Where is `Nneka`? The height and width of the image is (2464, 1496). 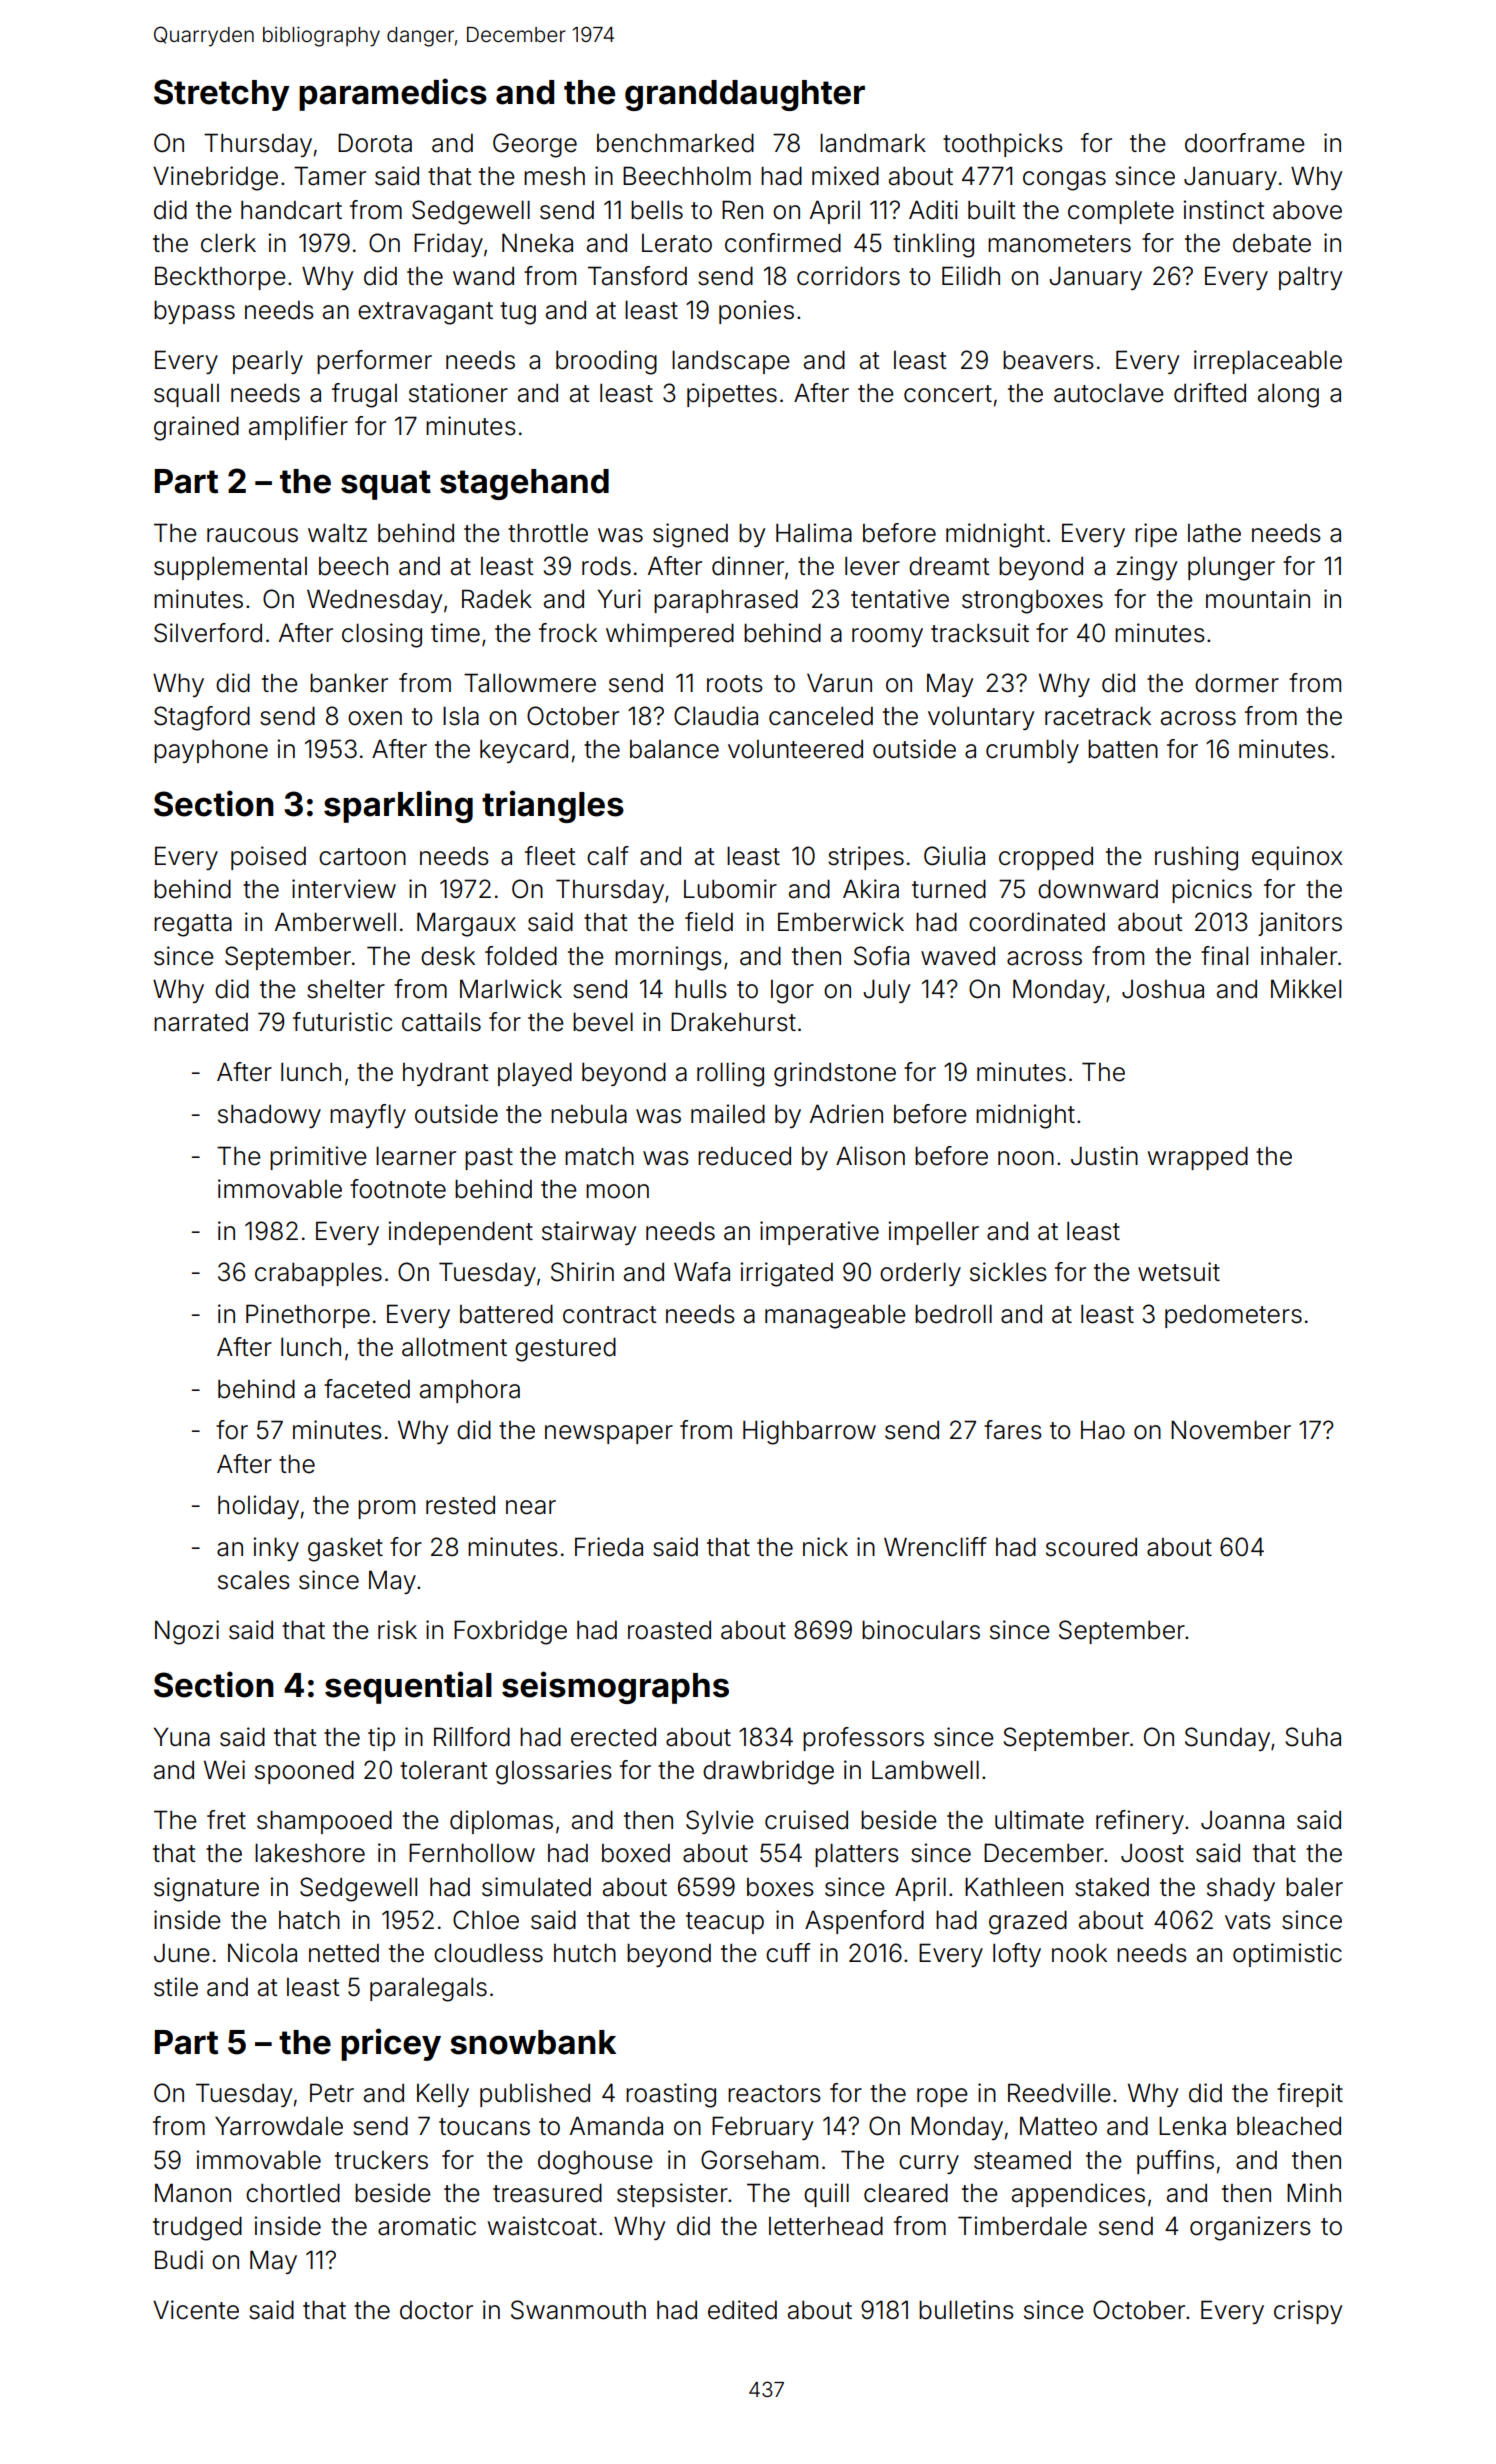 Nneka is located at coordinates (537, 243).
